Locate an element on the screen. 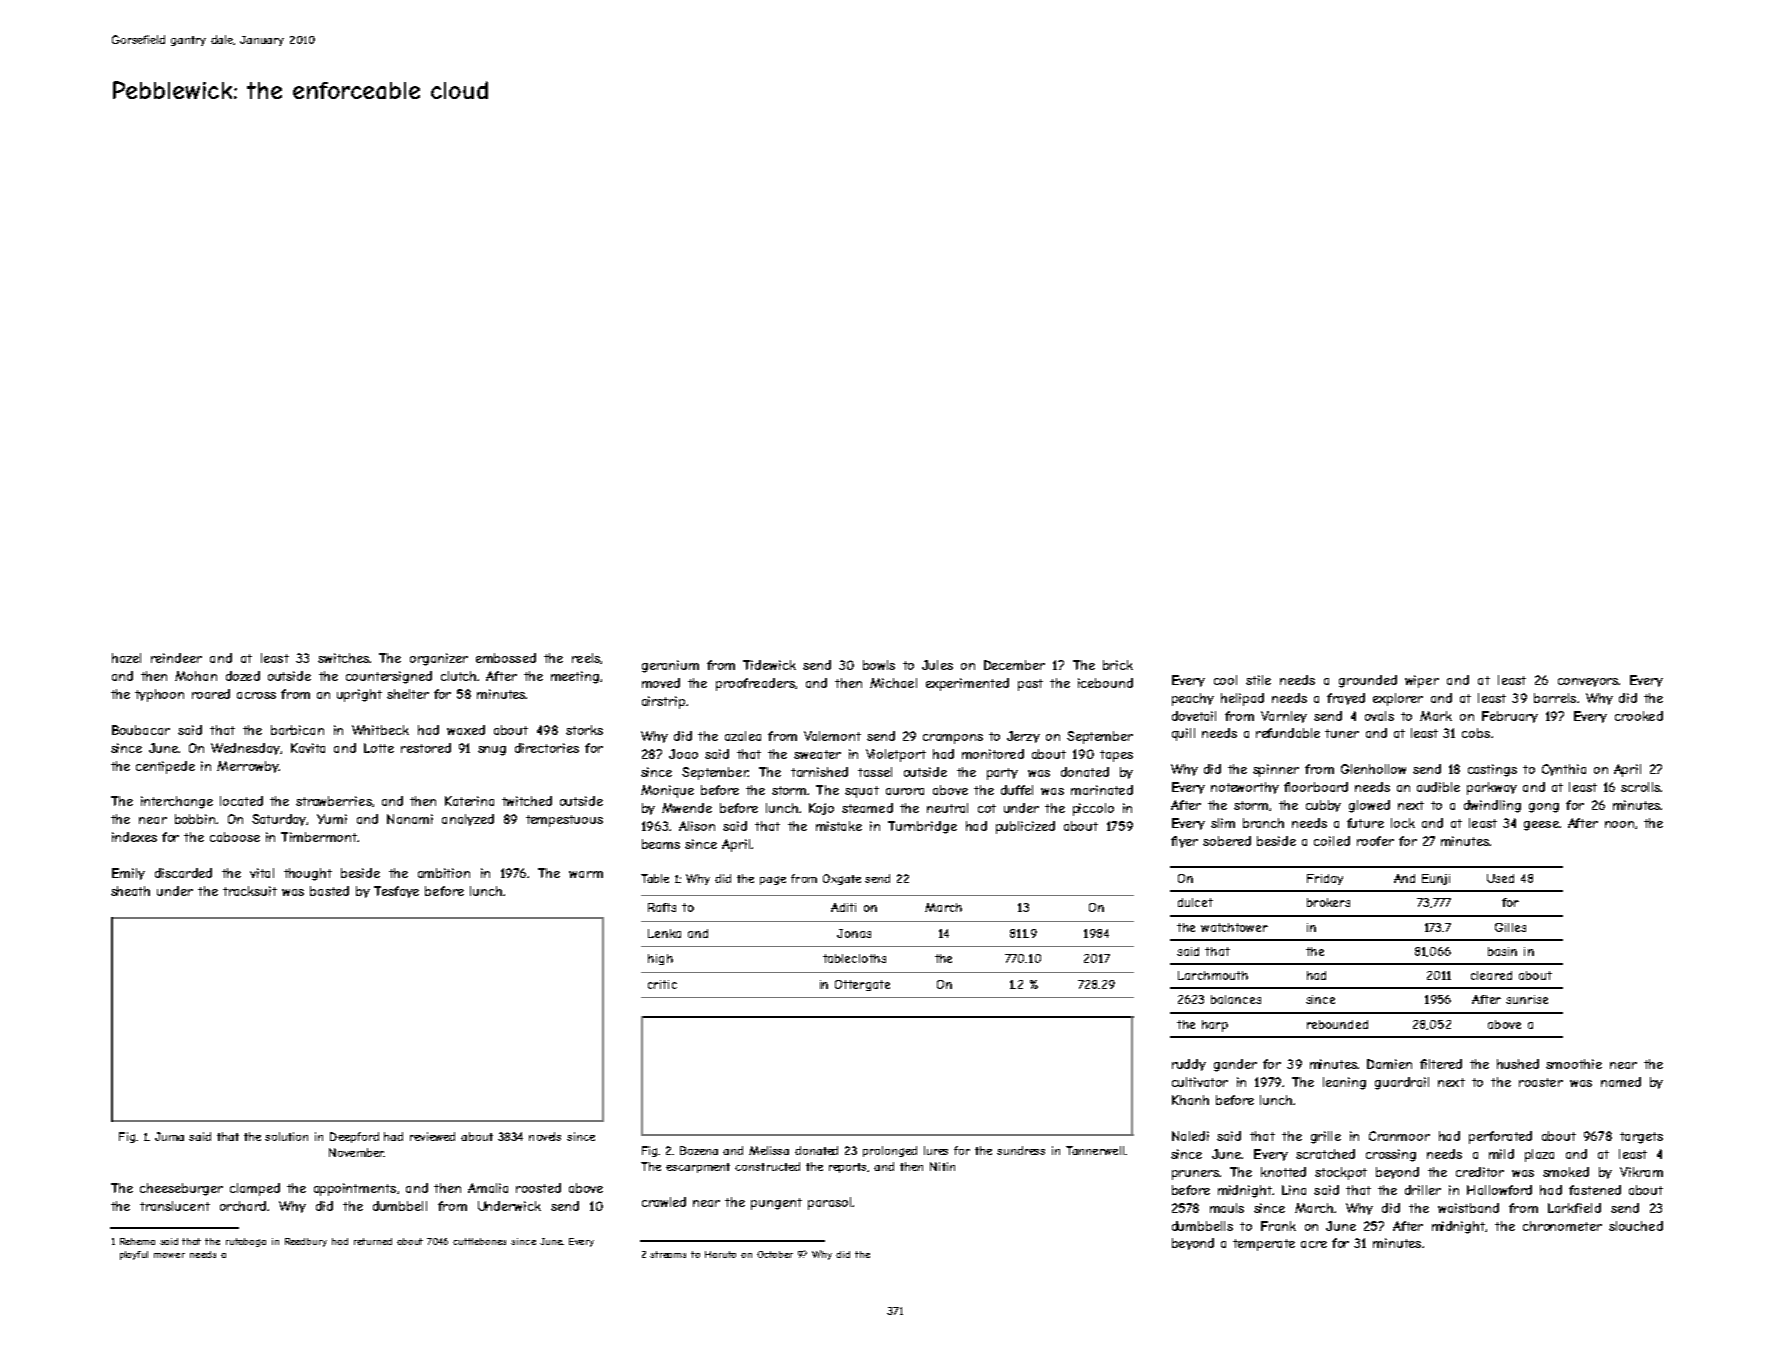 The width and height of the screenshot is (1774, 1371). Cynthia is located at coordinates (1564, 770).
